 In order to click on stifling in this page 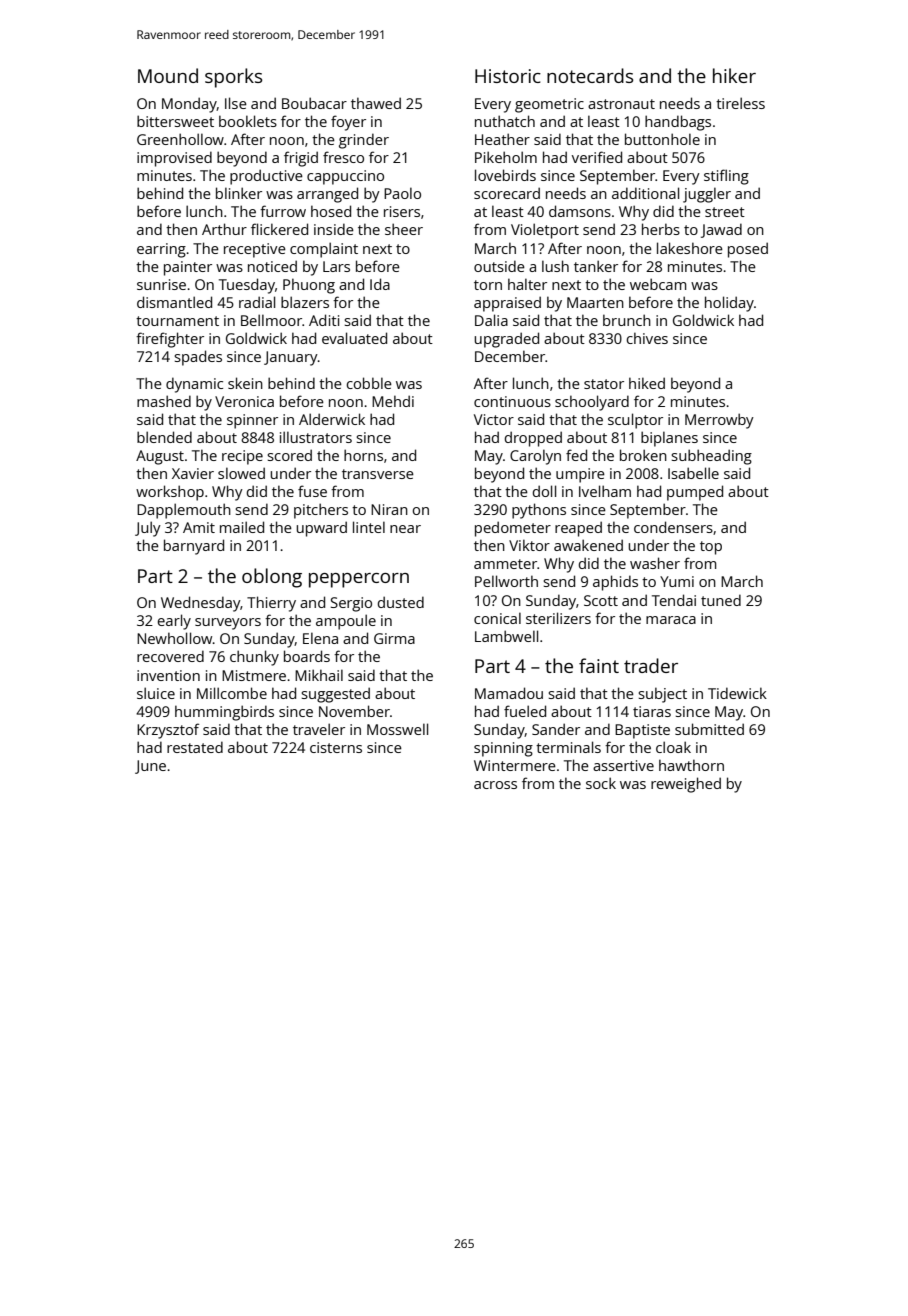, I will do `click(726, 177)`.
